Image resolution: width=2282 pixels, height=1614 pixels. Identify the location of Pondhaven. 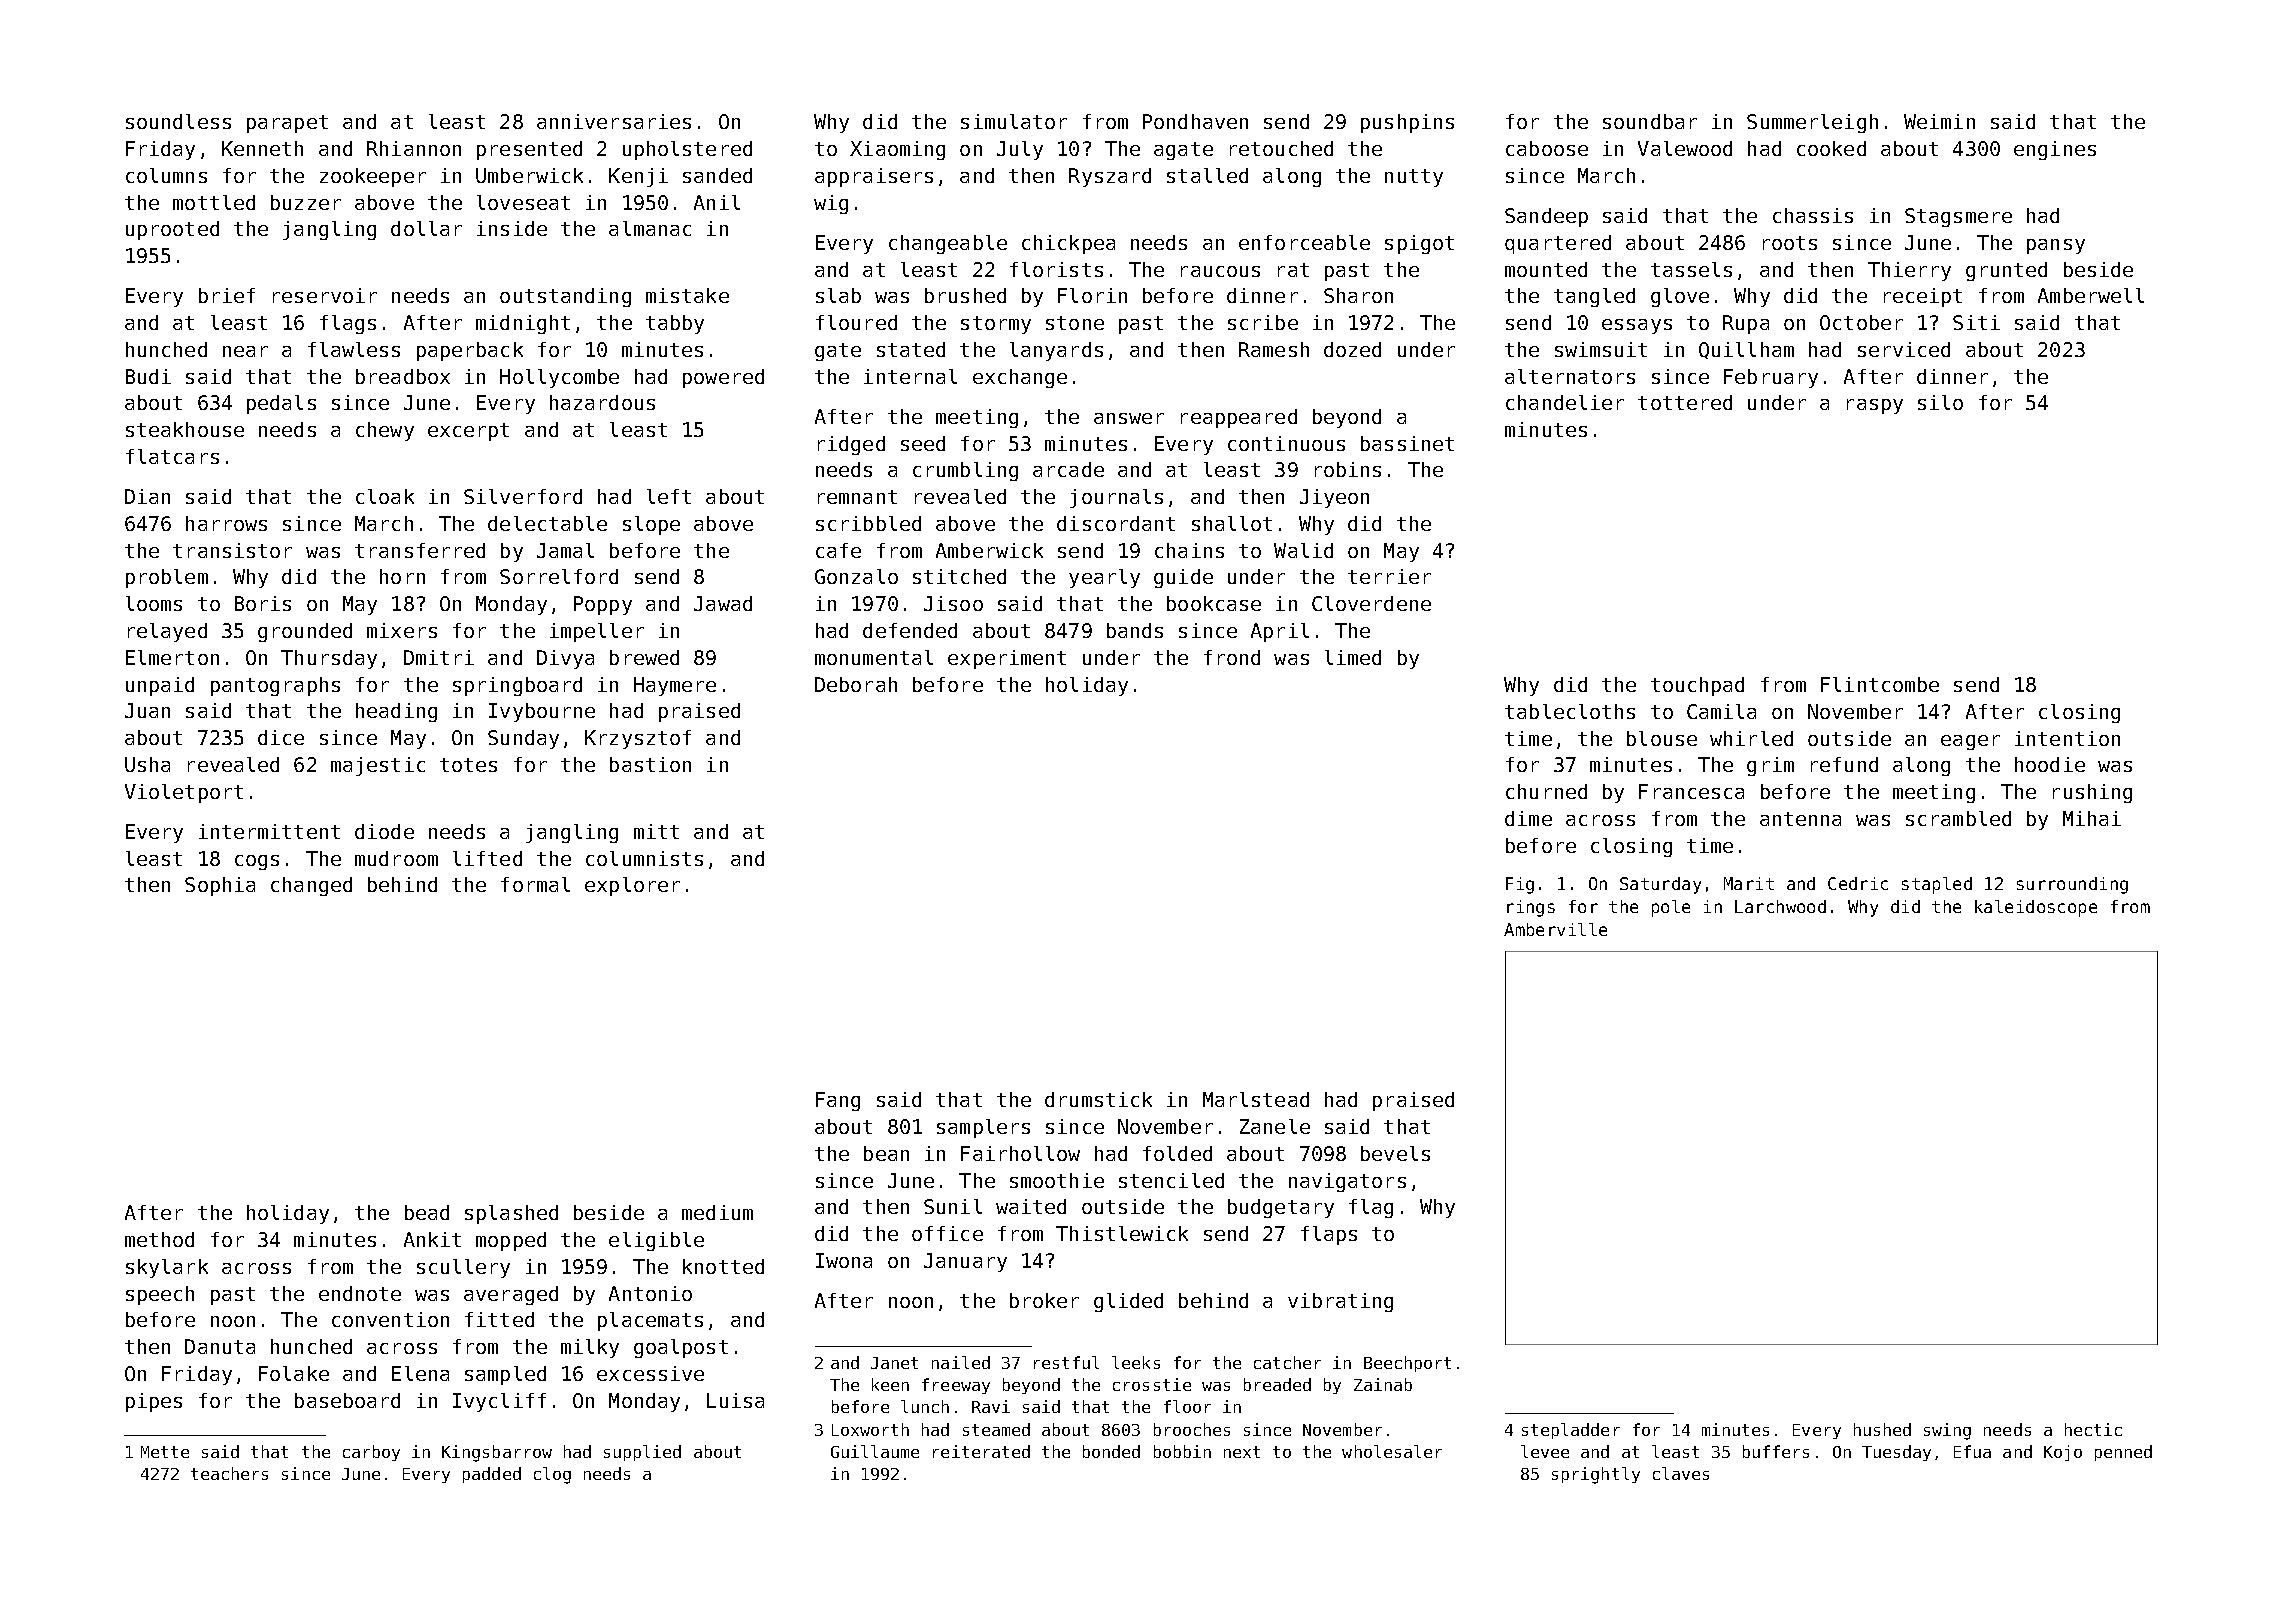
(1195, 121).
